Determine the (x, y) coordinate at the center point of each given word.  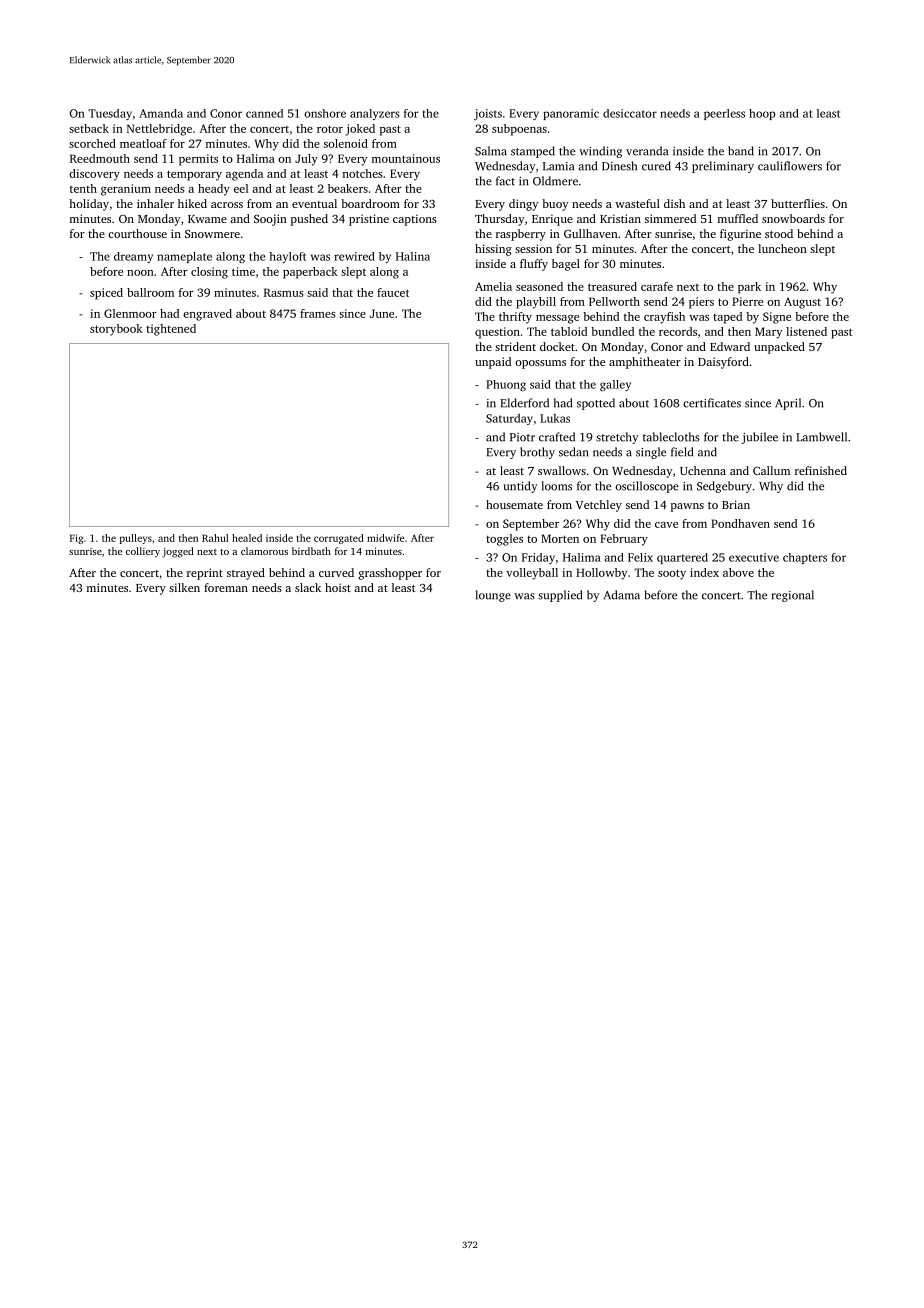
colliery (143, 552)
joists (488, 114)
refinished (821, 470)
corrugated (339, 539)
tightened (171, 330)
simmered (670, 218)
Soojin (270, 220)
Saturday (509, 419)
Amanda (161, 113)
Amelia (493, 286)
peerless (724, 114)
